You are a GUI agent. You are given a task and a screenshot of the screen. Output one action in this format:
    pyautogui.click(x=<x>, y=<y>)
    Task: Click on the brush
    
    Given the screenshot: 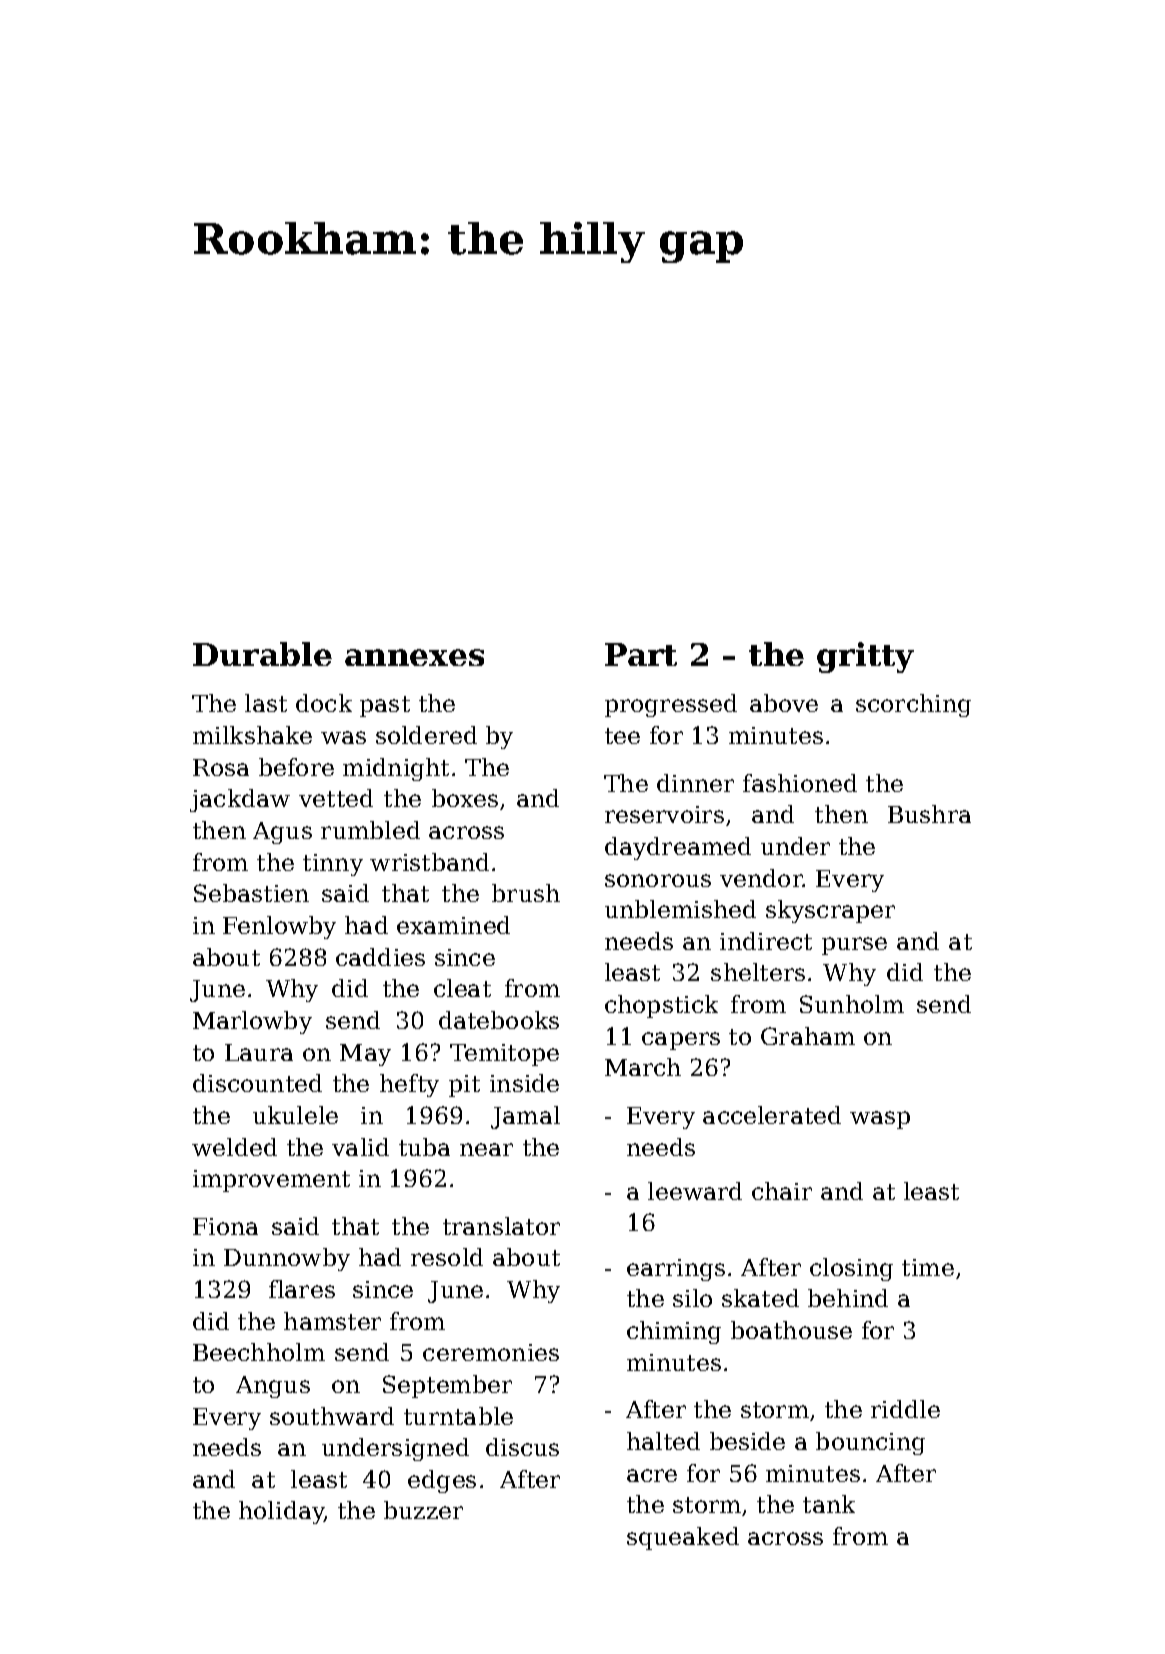 What is the action you would take?
    pyautogui.click(x=526, y=893)
